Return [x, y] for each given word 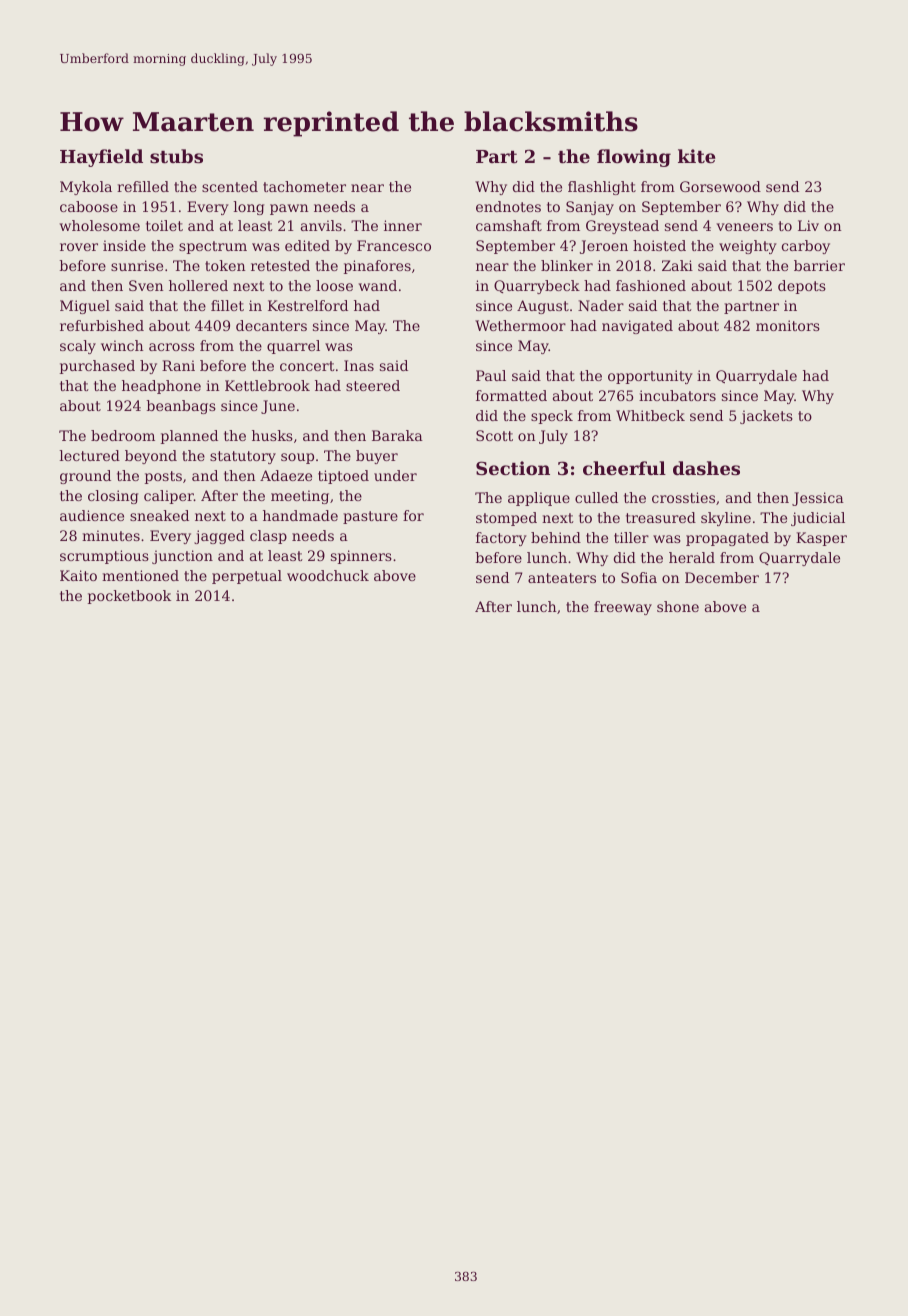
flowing [634, 158]
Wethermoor [520, 325]
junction [182, 557]
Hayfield [101, 158]
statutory [243, 457]
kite [696, 156]
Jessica [818, 499]
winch [122, 345]
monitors [788, 325]
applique [539, 499]
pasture [370, 517]
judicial [818, 519]
